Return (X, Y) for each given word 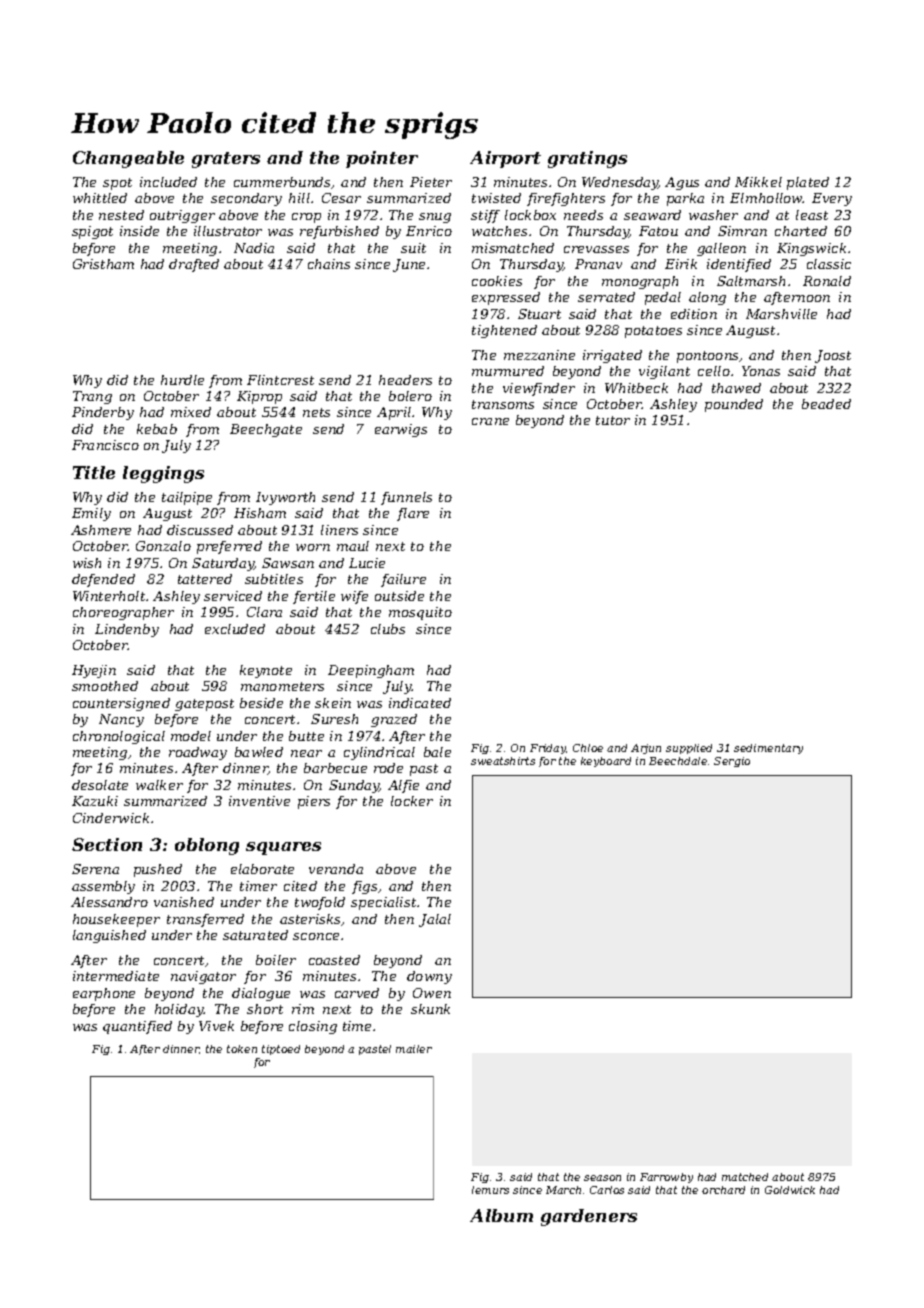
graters (226, 160)
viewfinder (539, 389)
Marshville (781, 314)
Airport (505, 159)
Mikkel (758, 182)
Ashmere (101, 530)
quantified (137, 1027)
